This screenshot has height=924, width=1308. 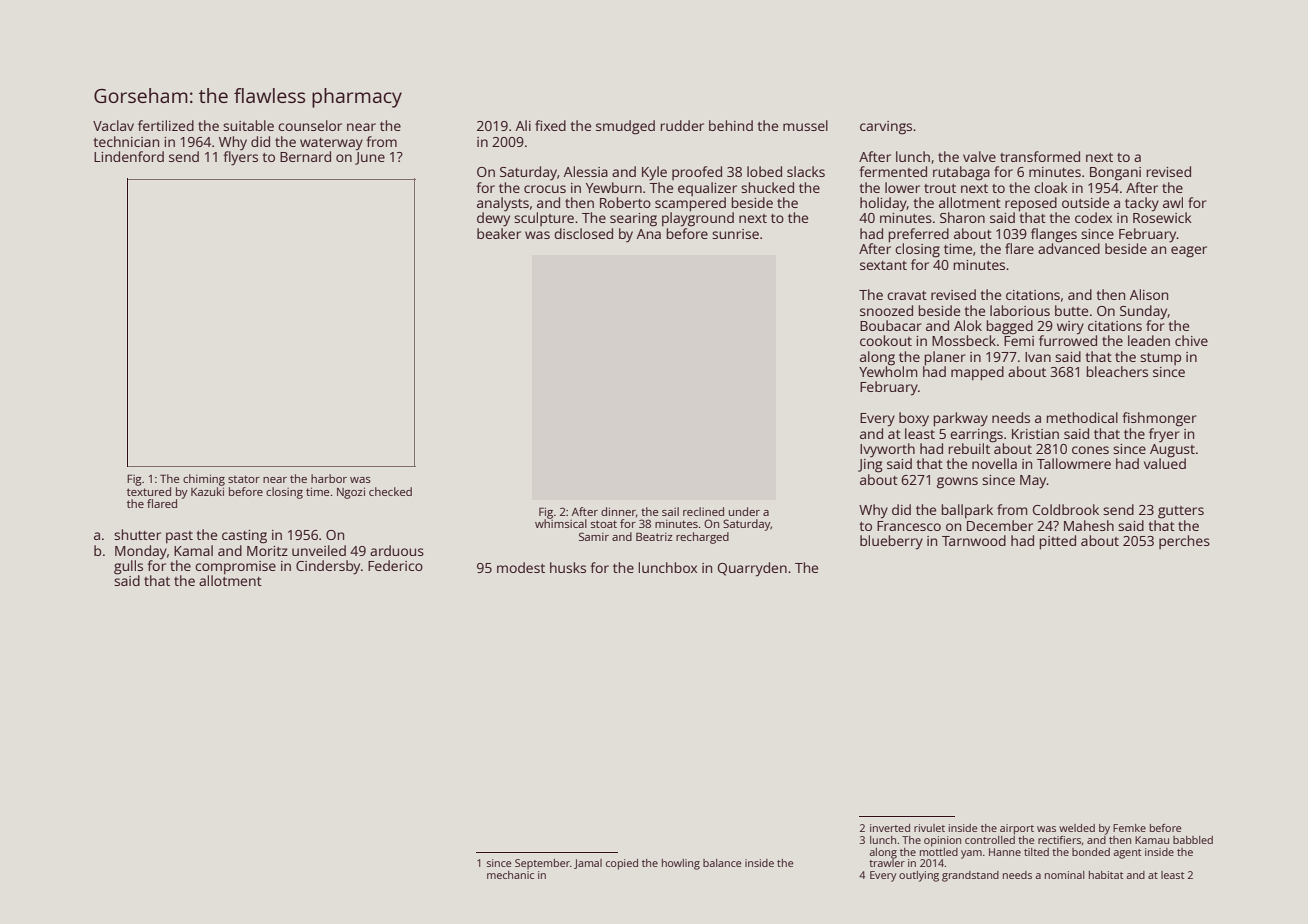 What do you see at coordinates (193, 550) in the screenshot?
I see `Kamal` at bounding box center [193, 550].
